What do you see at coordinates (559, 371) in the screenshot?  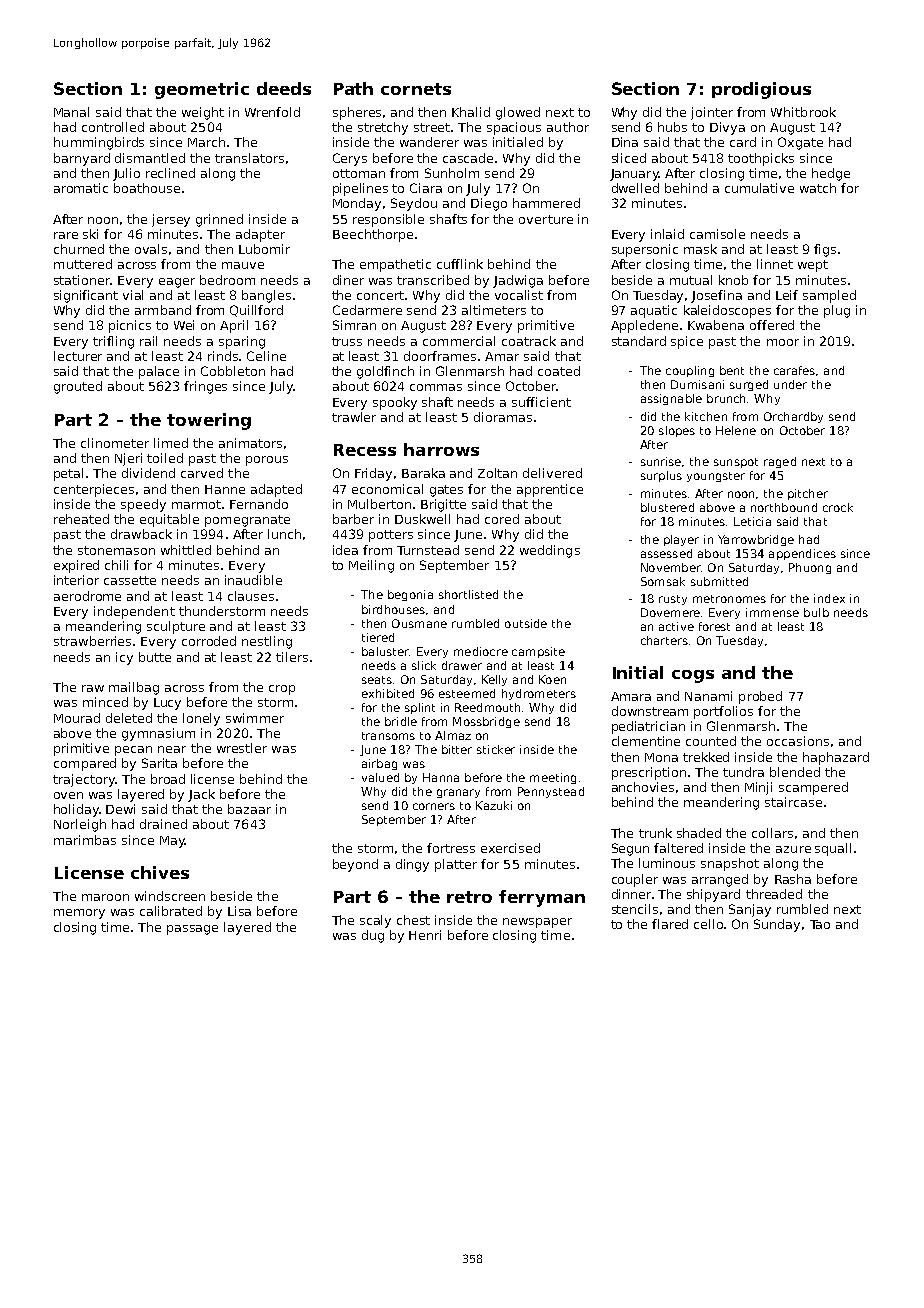 I see `coated` at bounding box center [559, 371].
